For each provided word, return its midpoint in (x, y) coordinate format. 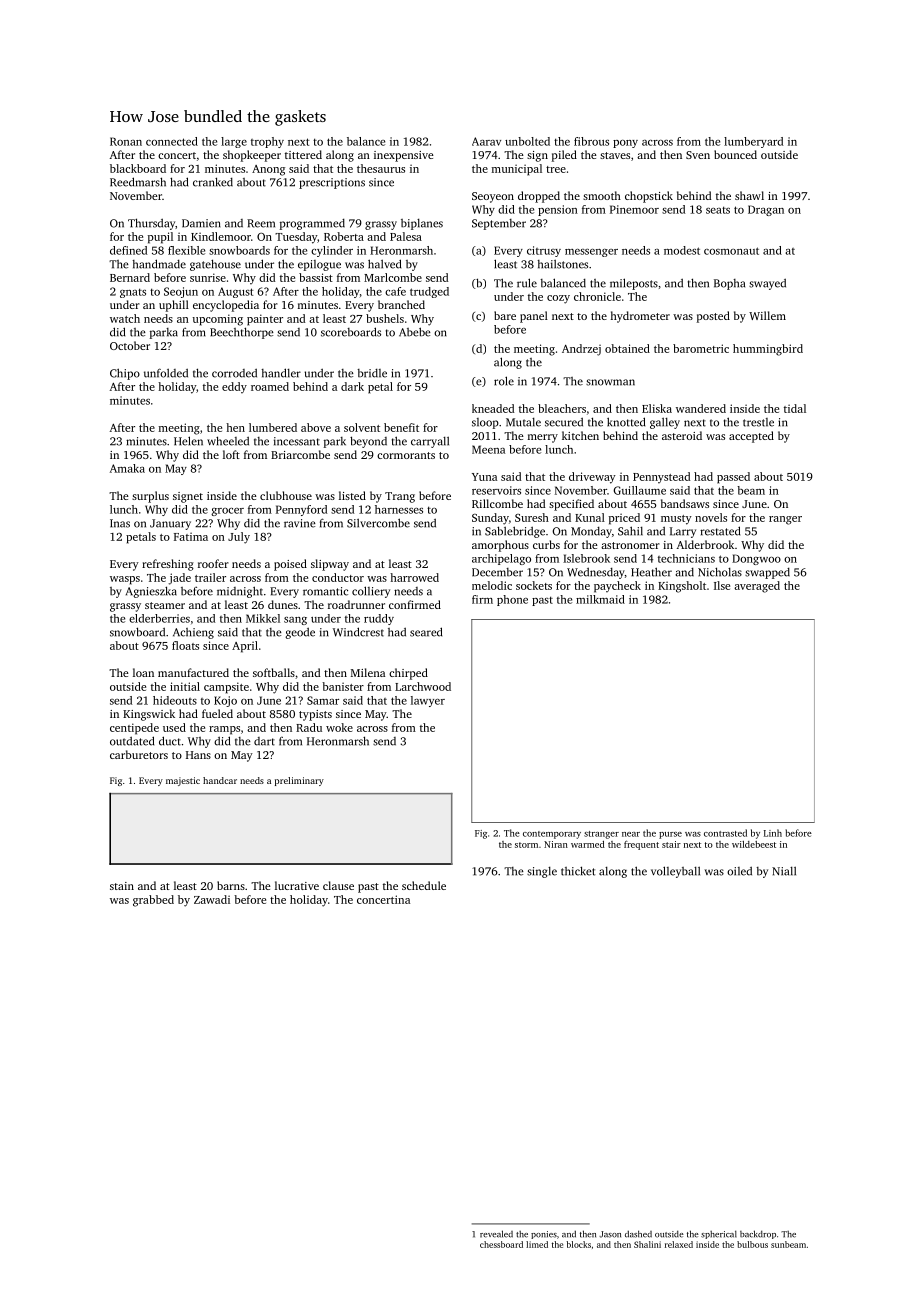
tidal (795, 408)
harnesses (399, 509)
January (170, 524)
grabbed (153, 901)
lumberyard (753, 142)
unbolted (527, 141)
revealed (496, 1234)
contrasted (725, 833)
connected (172, 141)
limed (537, 1244)
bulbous (752, 1244)
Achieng (193, 633)
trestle (758, 422)
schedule (424, 885)
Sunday (490, 519)
